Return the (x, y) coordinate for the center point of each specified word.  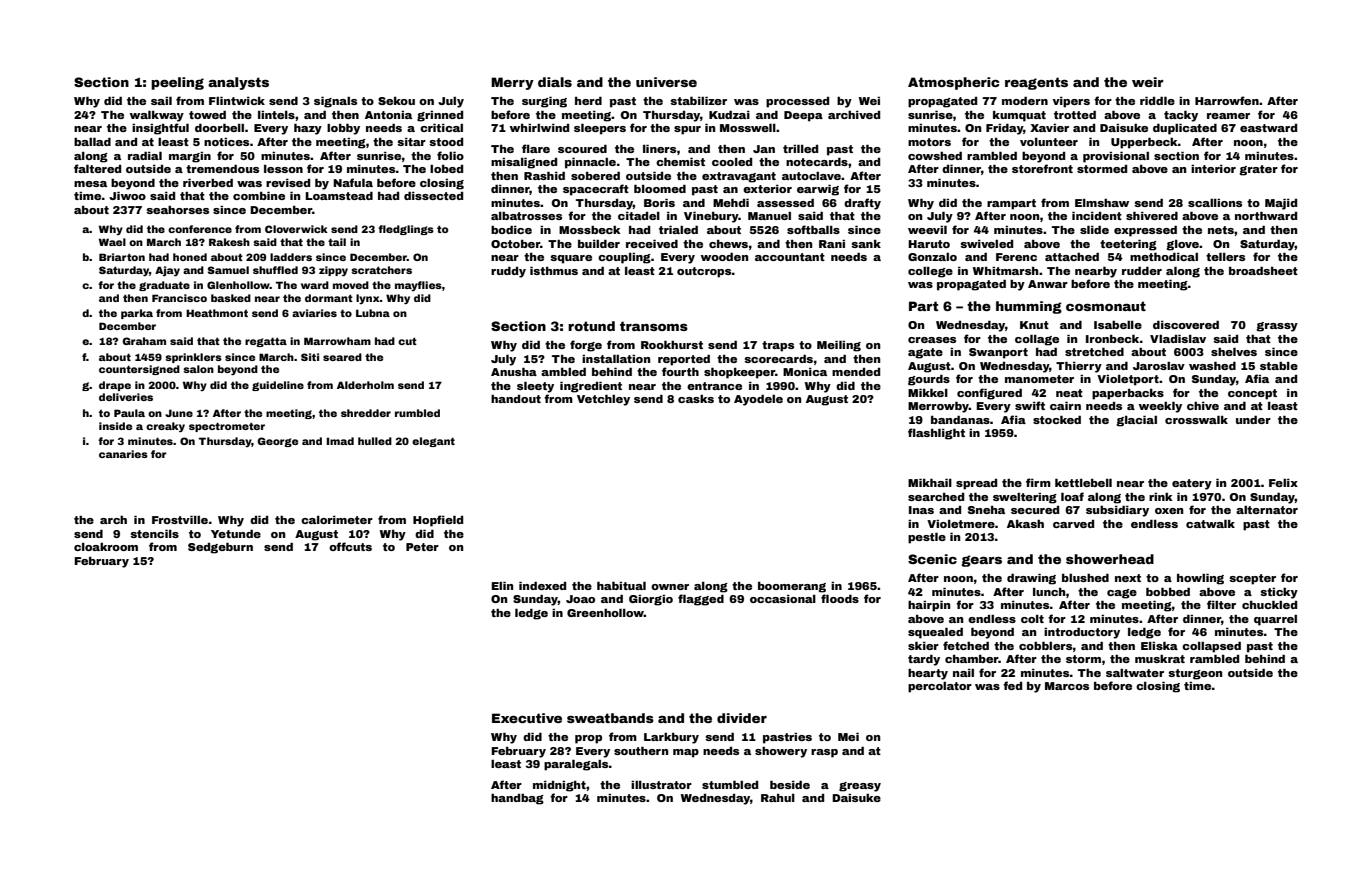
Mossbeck (590, 230)
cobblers (1046, 646)
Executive (527, 718)
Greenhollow (605, 613)
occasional (783, 599)
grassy (1277, 327)
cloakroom (106, 547)
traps (778, 346)
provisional (1116, 157)
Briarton (122, 257)
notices (226, 142)
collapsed (1211, 647)
